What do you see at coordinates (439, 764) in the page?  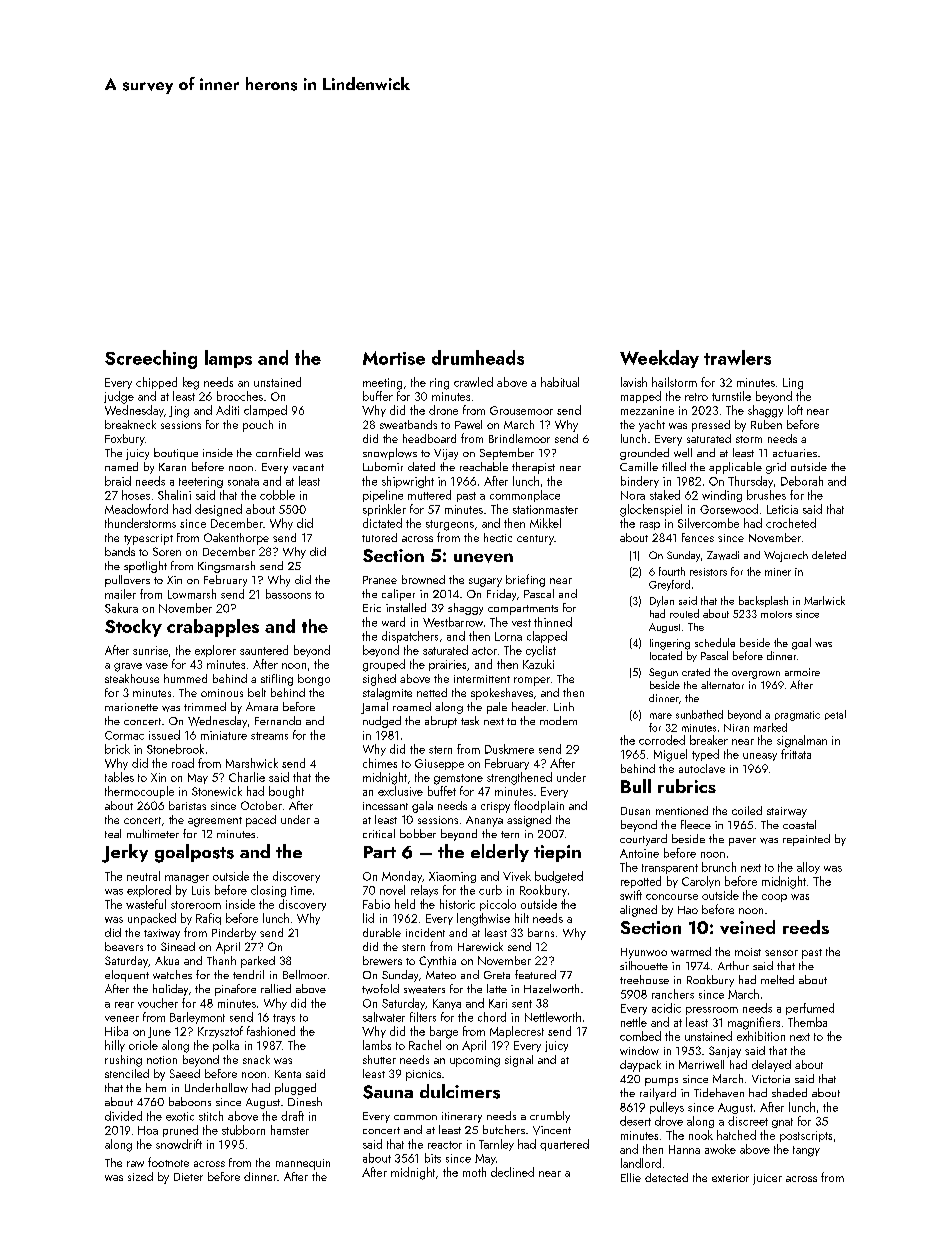 I see `Giuseppe` at bounding box center [439, 764].
